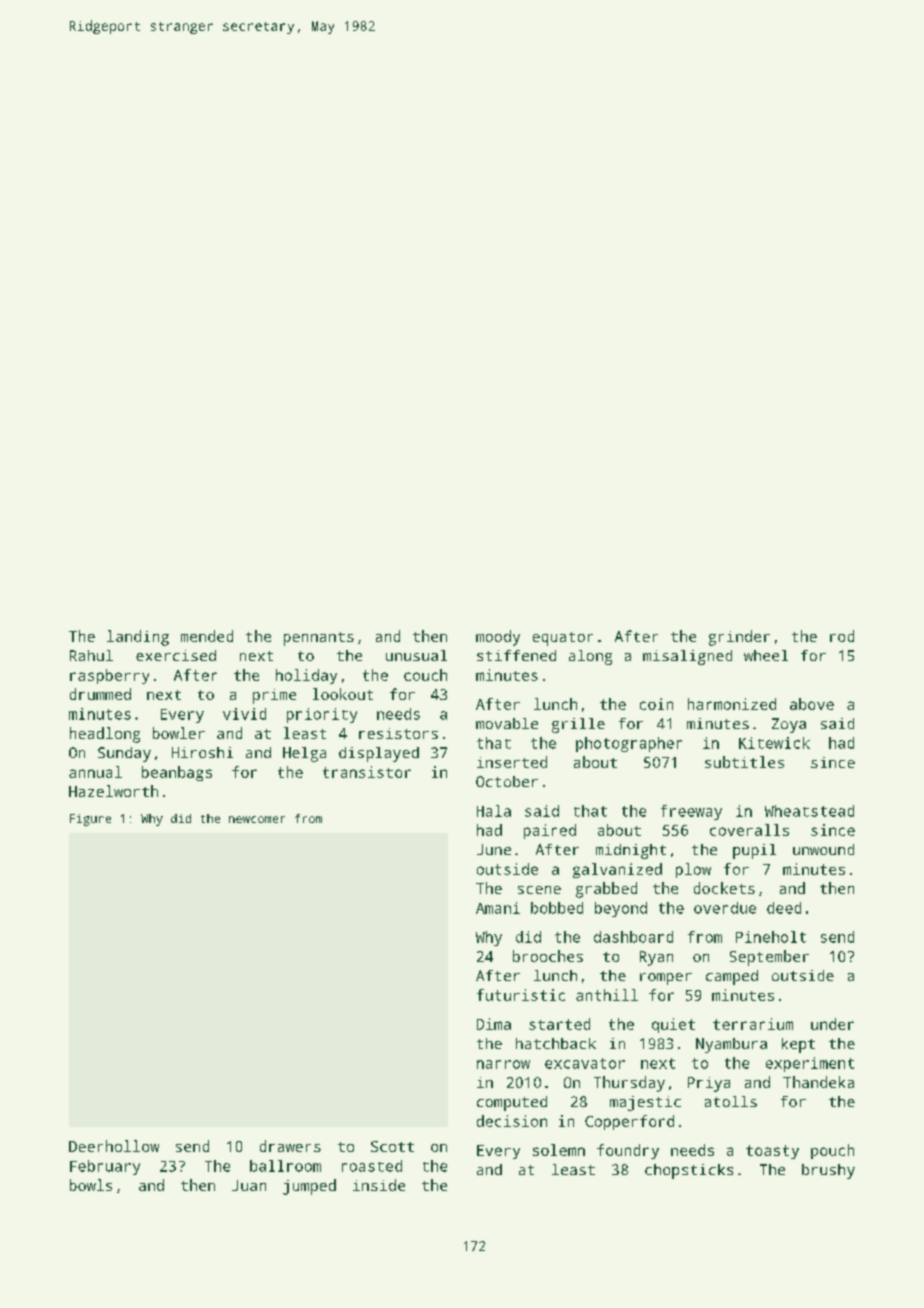 The width and height of the screenshot is (924, 1308). Describe the element at coordinates (309, 1187) in the screenshot. I see `jumped` at that location.
